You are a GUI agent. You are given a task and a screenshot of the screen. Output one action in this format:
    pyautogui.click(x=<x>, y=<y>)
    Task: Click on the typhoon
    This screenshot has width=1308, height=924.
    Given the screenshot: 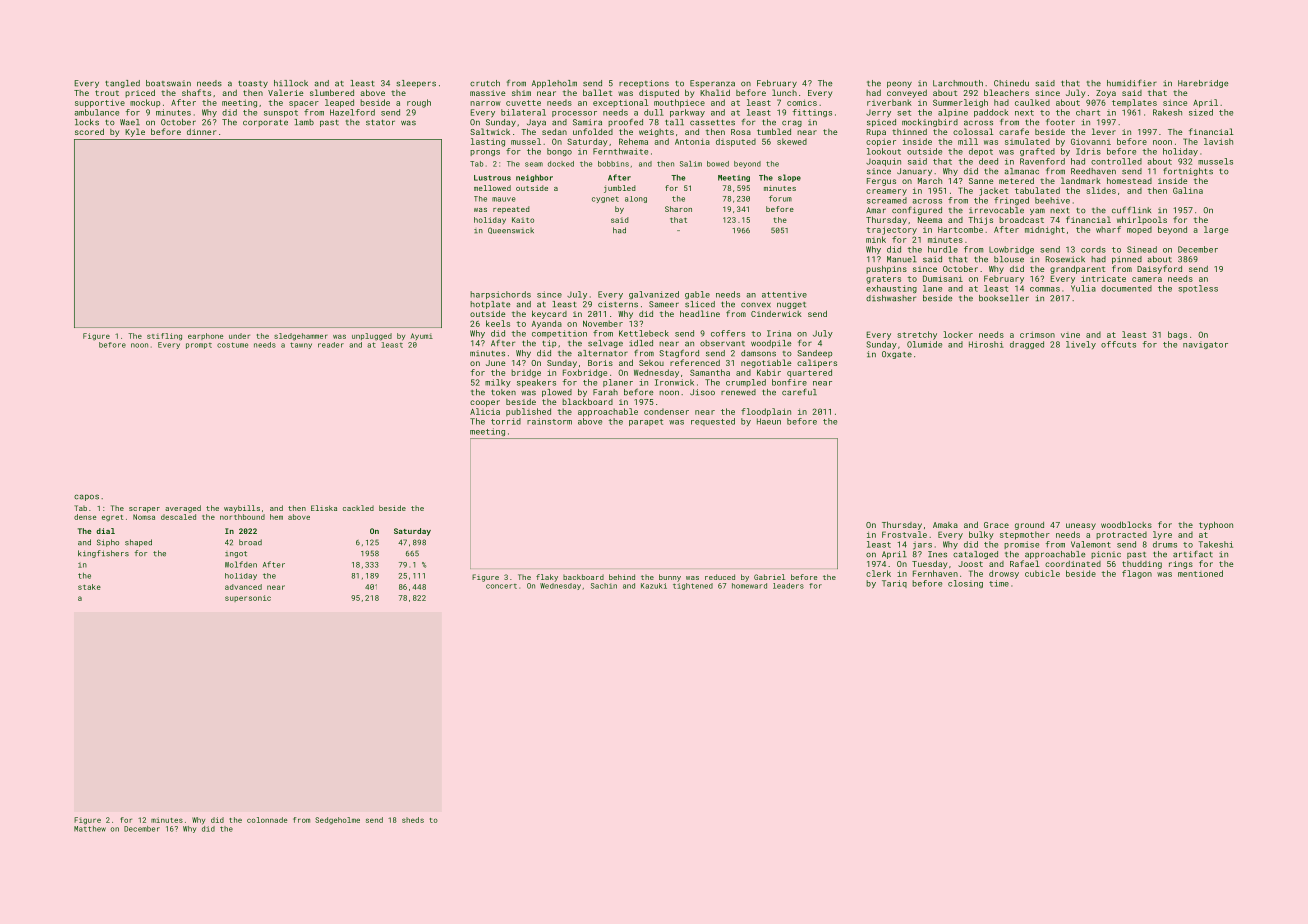 What is the action you would take?
    pyautogui.click(x=1216, y=525)
